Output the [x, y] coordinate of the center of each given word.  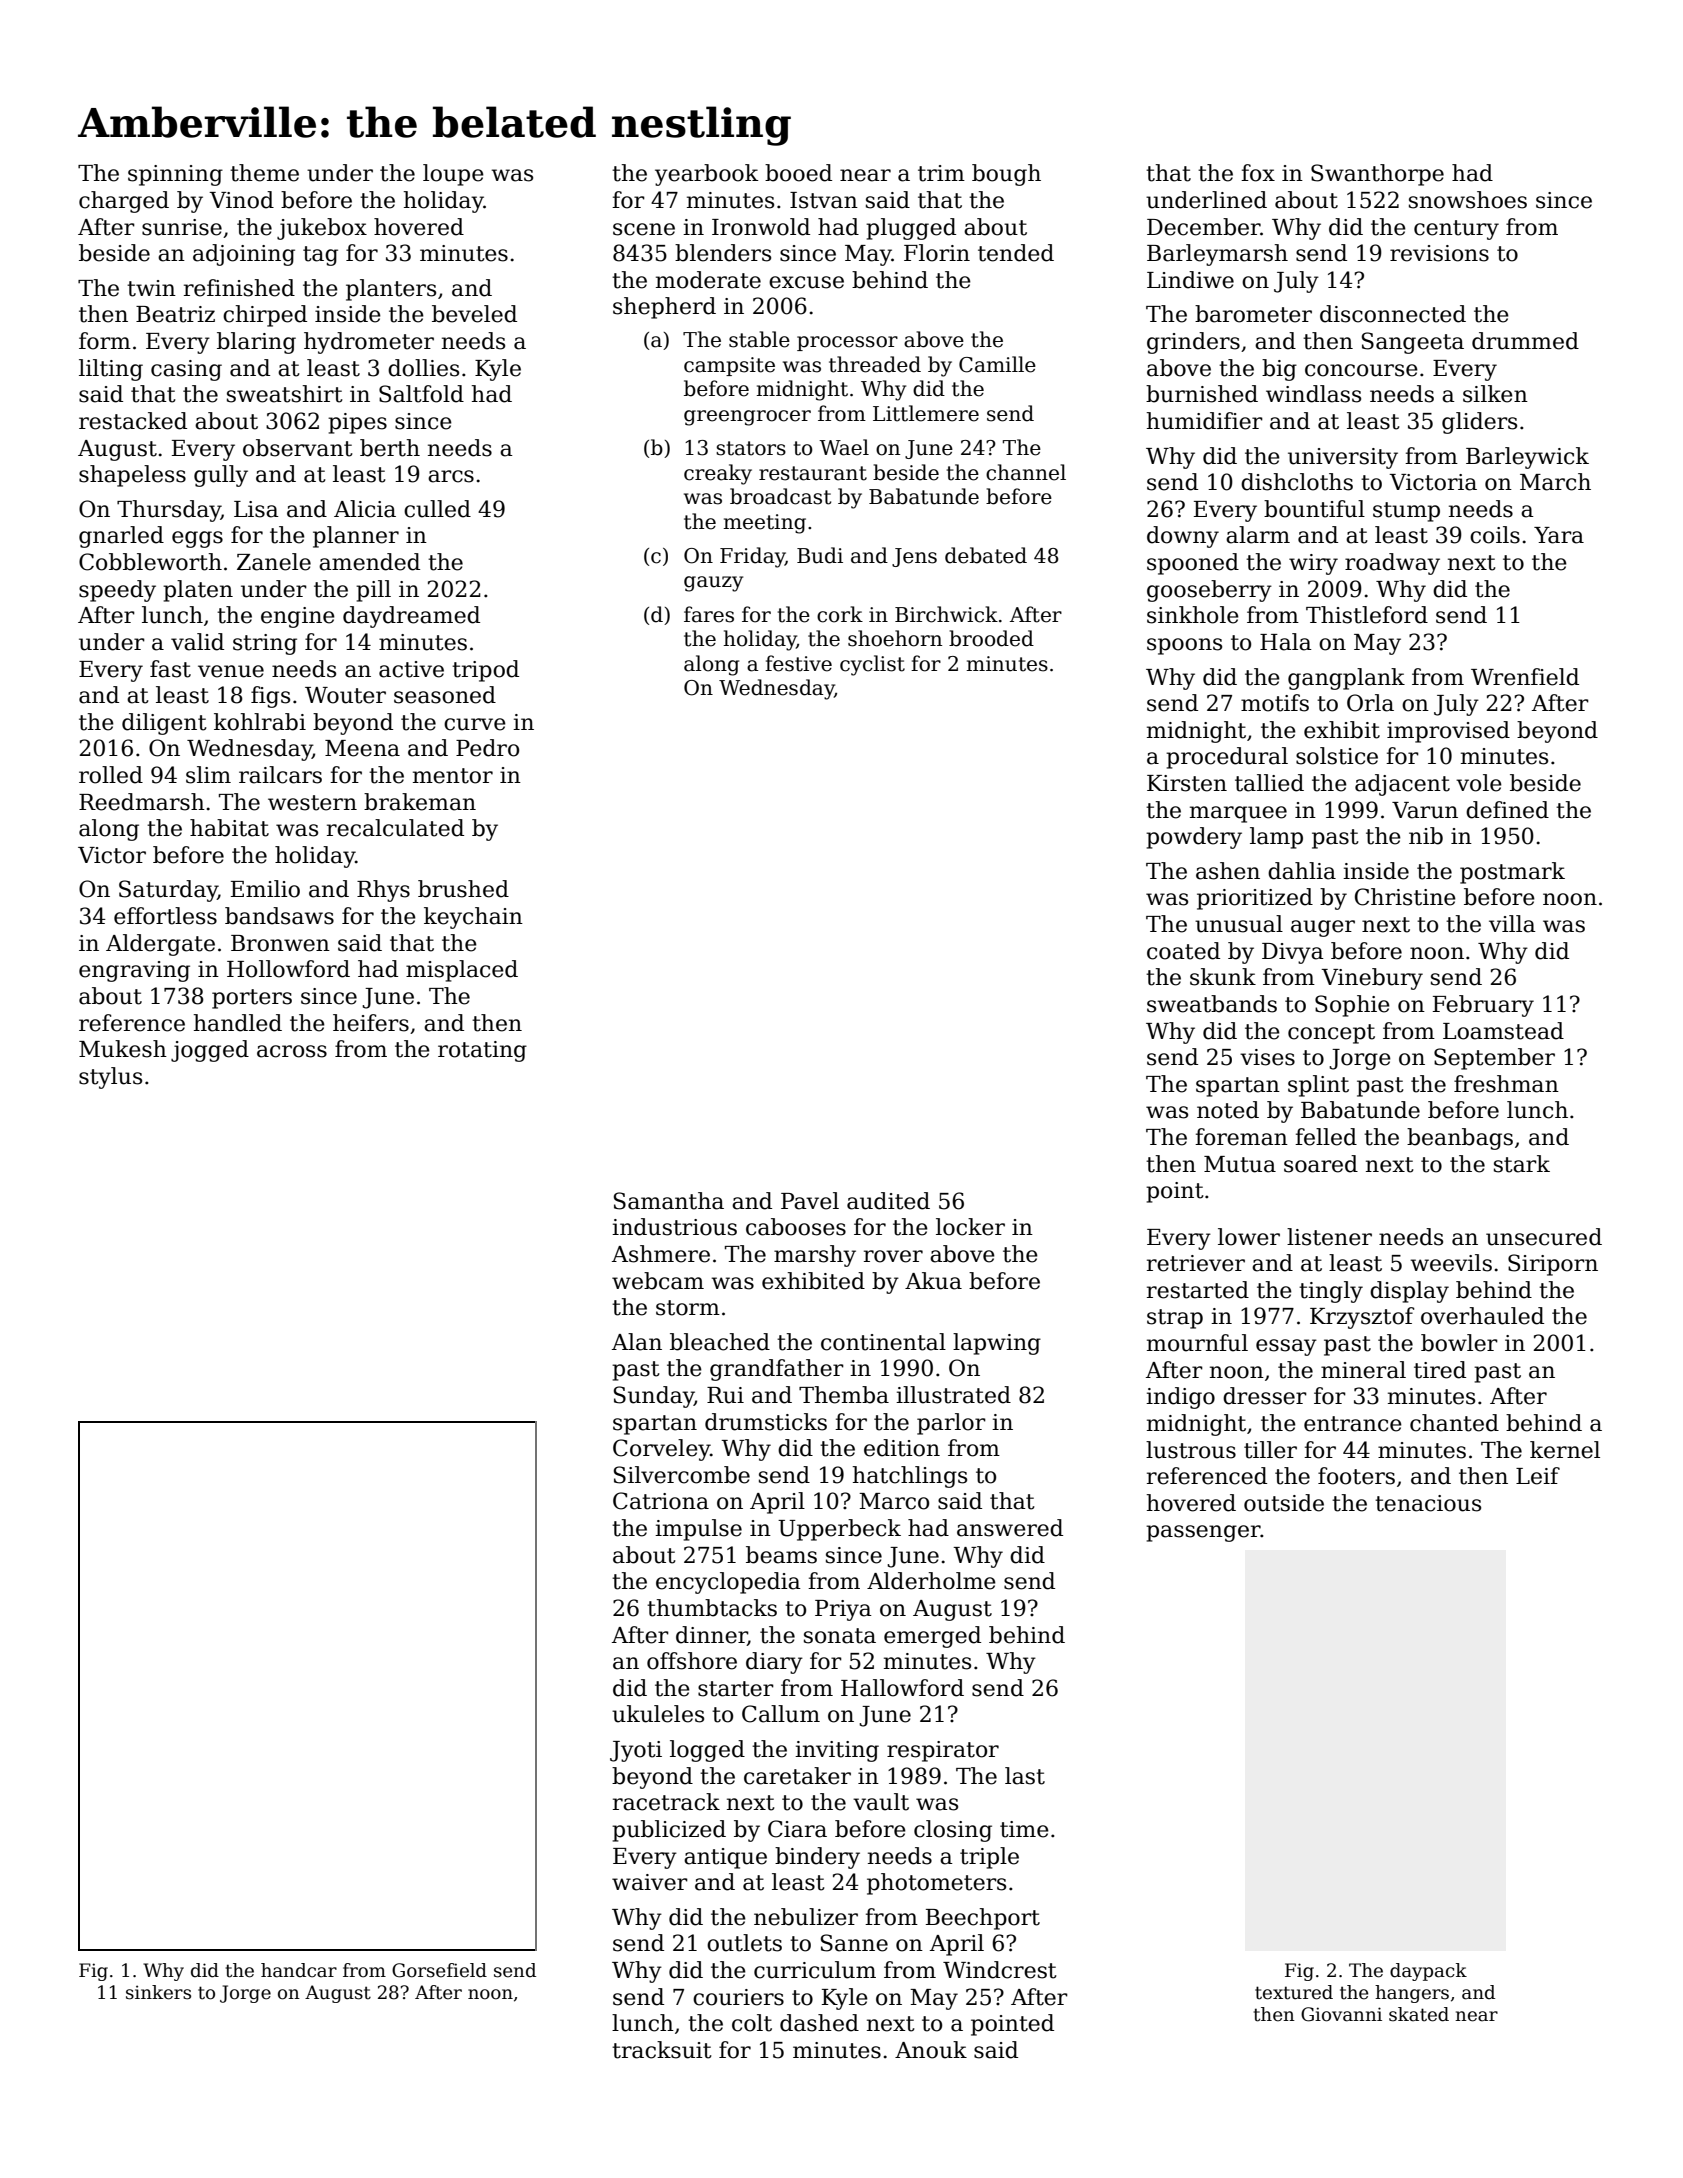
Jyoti [636, 1751]
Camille [997, 364]
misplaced [462, 971]
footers [1356, 1476]
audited [888, 1201]
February [1483, 1006]
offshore [692, 1661]
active [411, 669]
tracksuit [662, 2050]
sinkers [158, 1992]
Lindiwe [1190, 280]
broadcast [780, 496]
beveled [474, 314]
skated [1419, 2014]
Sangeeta [1413, 343]
